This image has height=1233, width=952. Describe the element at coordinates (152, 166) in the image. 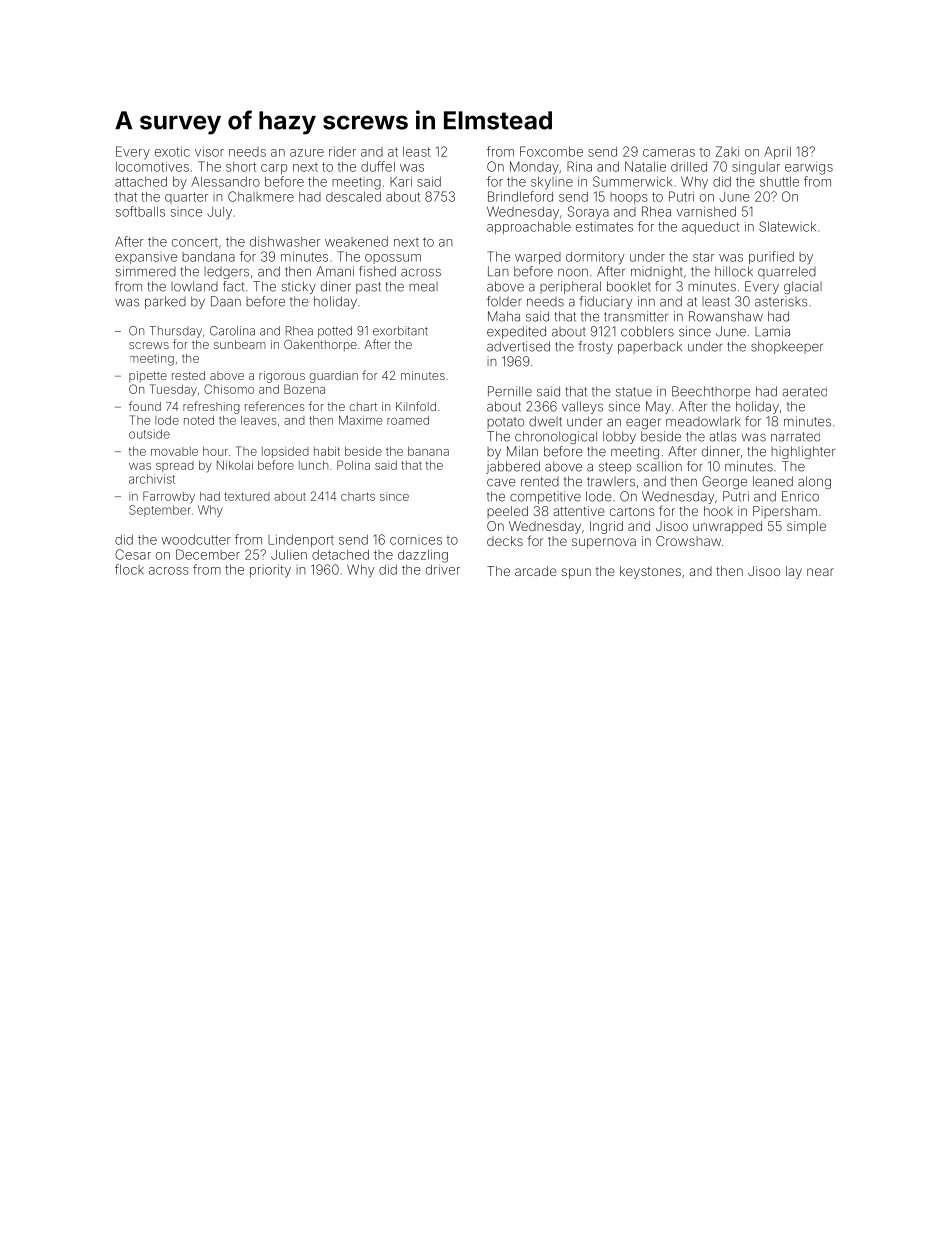

I see `locomotives` at that location.
